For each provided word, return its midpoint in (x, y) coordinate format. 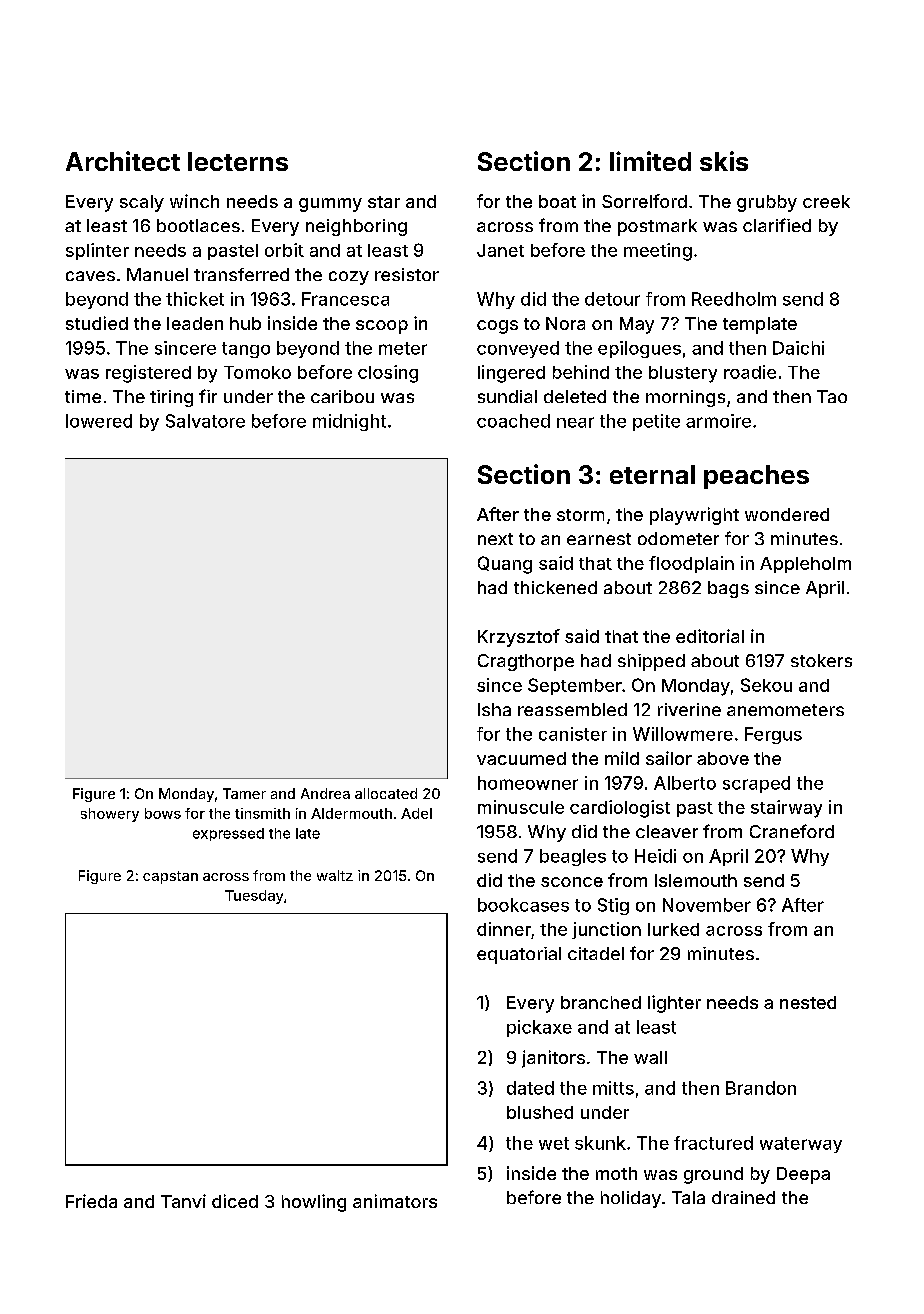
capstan (170, 877)
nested (808, 1002)
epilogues (639, 349)
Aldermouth (351, 813)
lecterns (238, 161)
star (384, 202)
